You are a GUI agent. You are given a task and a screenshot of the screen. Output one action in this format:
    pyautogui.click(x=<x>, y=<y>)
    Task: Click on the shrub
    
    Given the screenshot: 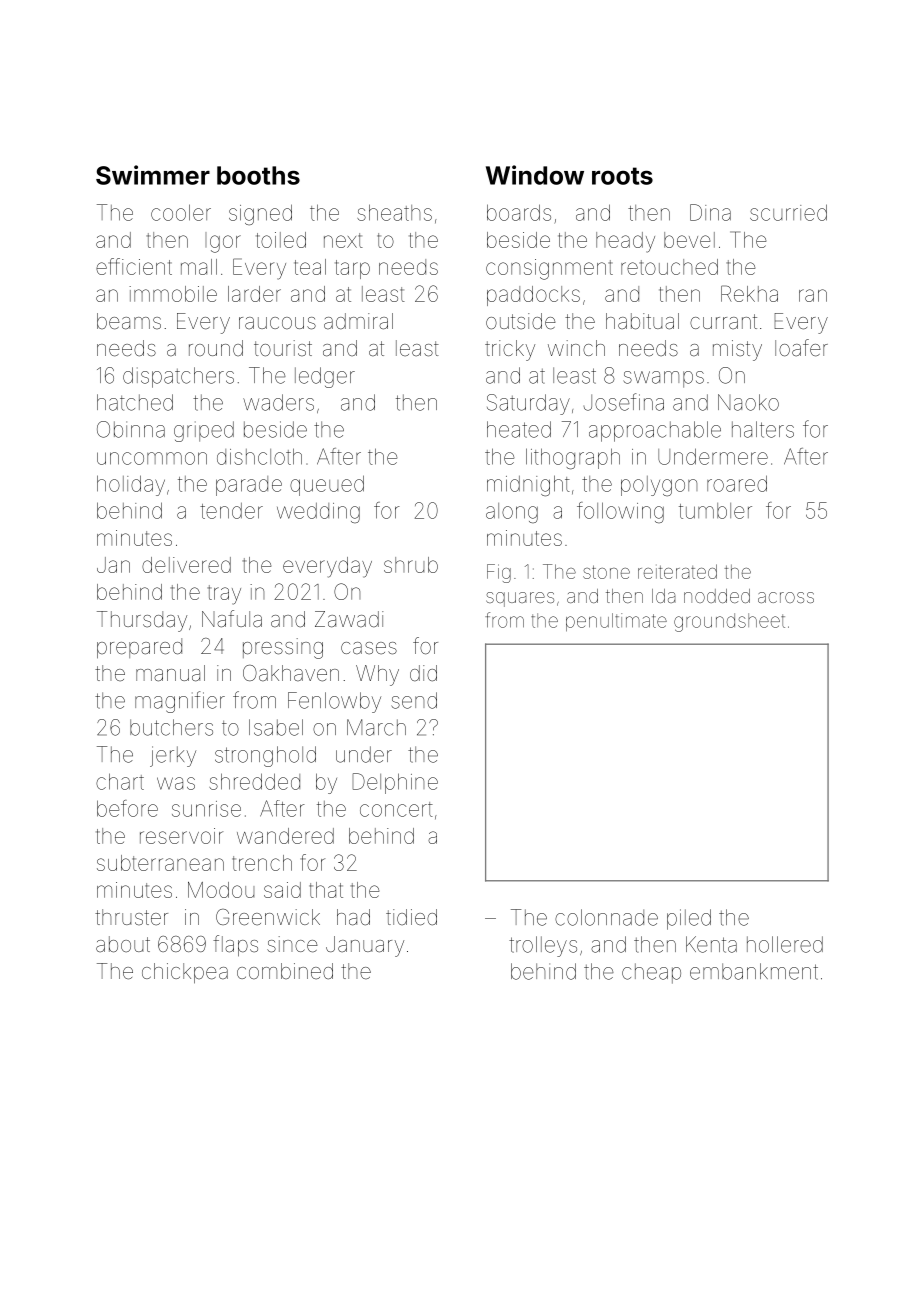 What is the action you would take?
    pyautogui.click(x=411, y=565)
